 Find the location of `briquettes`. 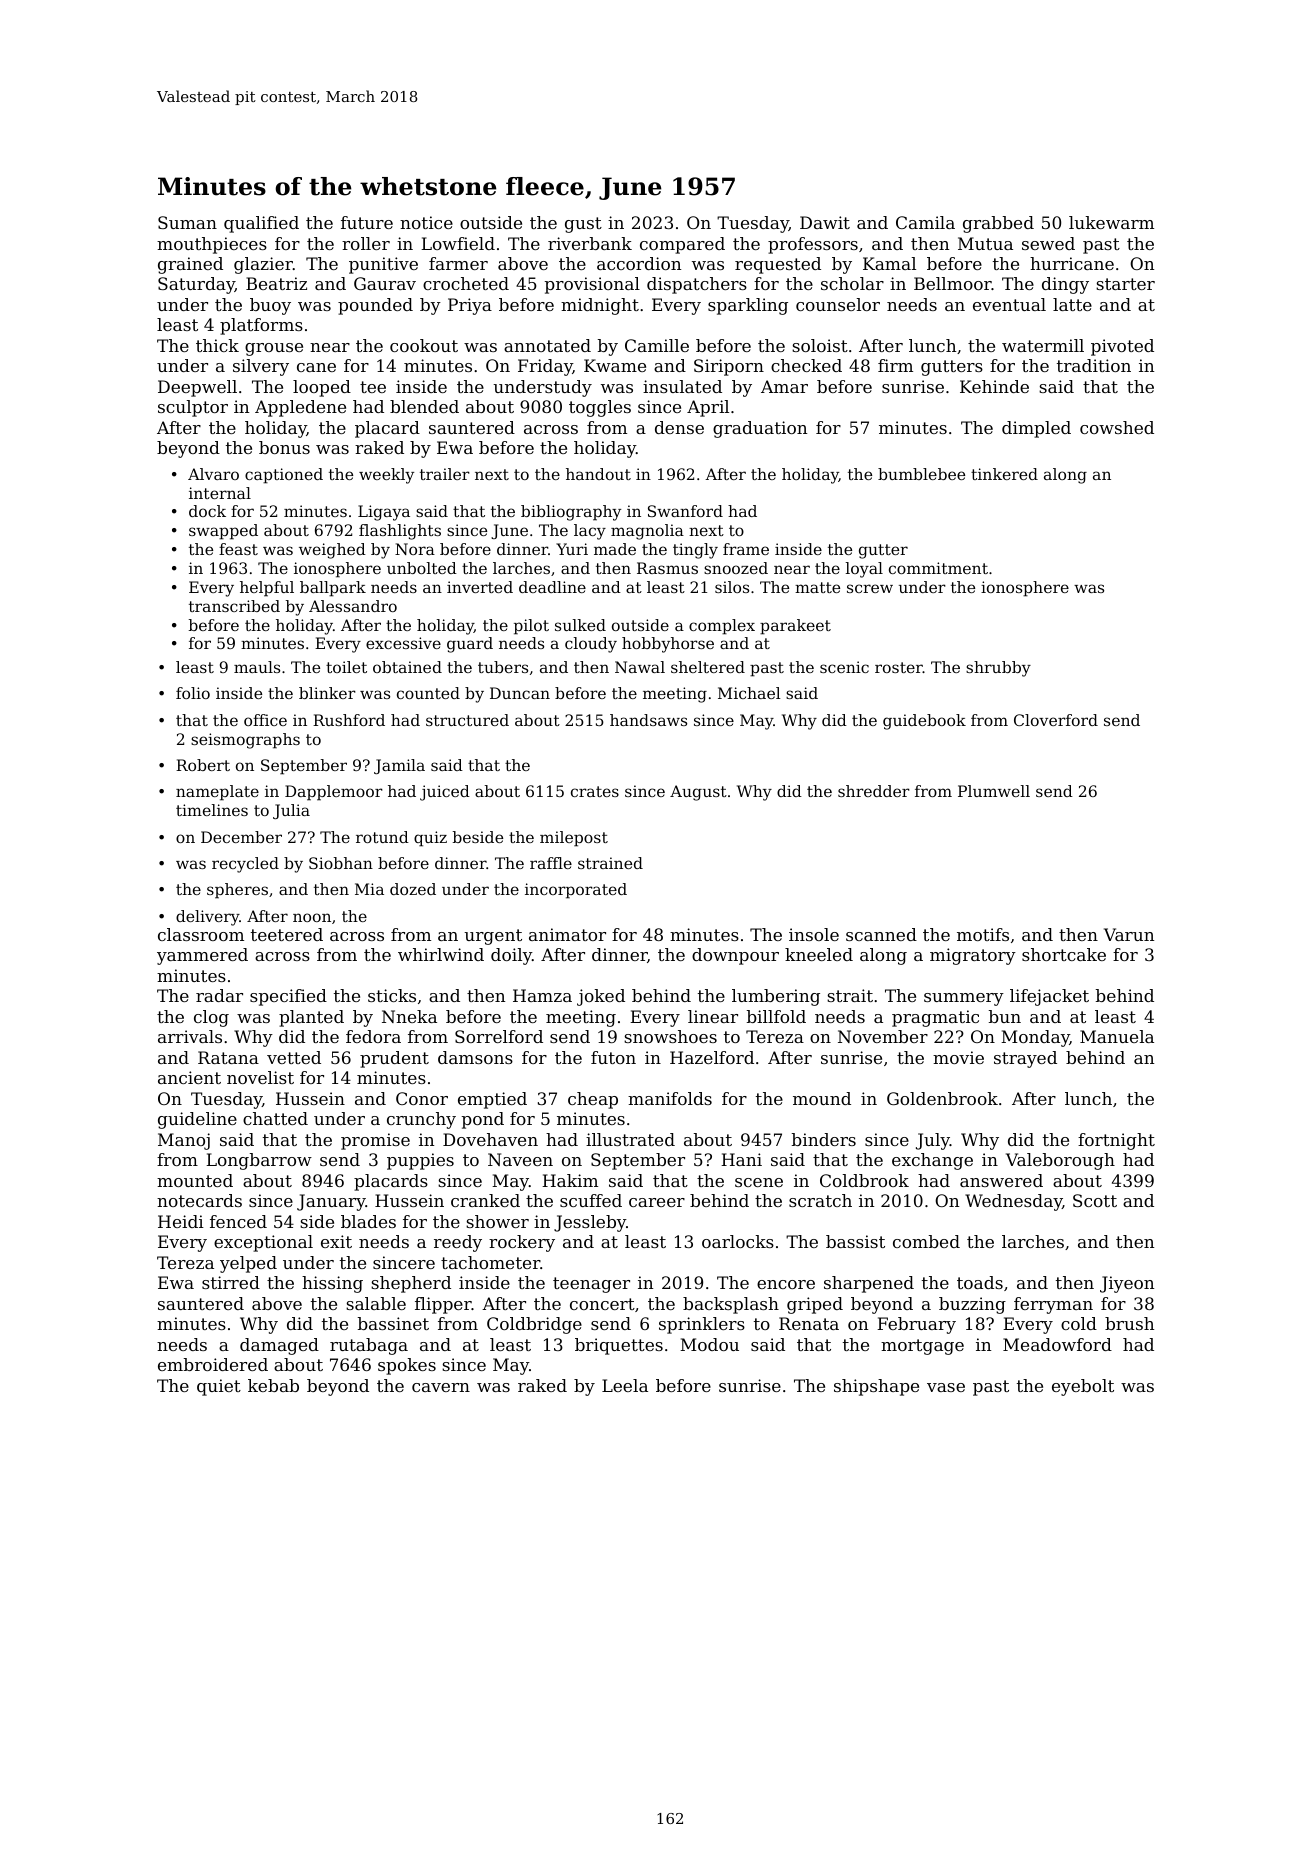

briquettes is located at coordinates (619, 1346).
